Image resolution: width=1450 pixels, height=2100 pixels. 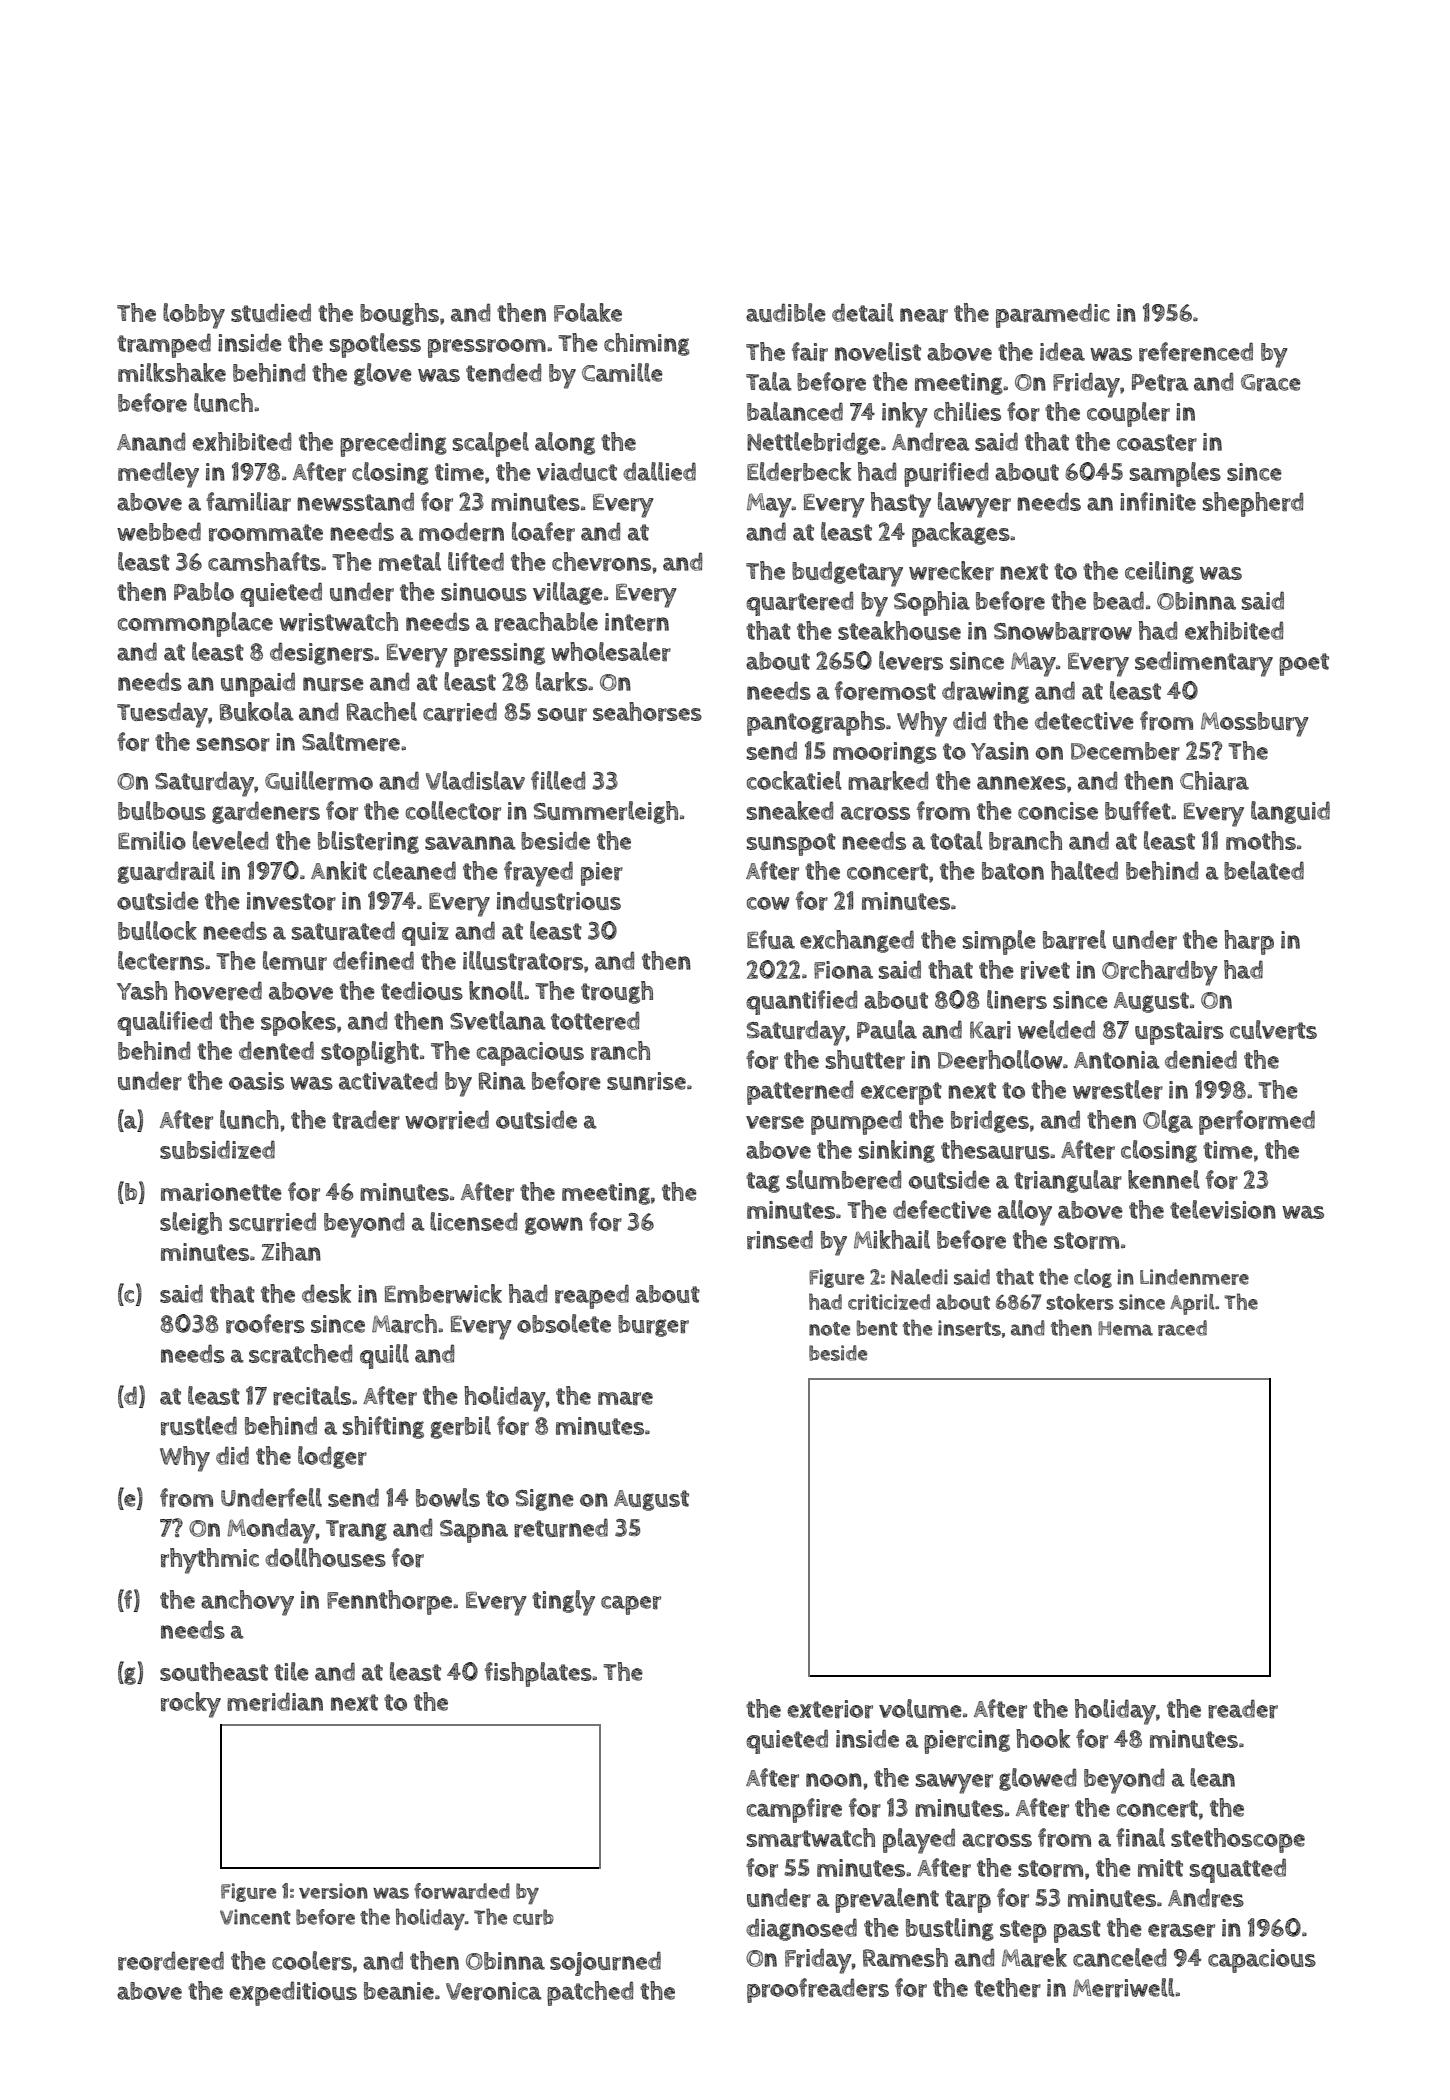 I want to click on lodger, so click(x=332, y=1457).
